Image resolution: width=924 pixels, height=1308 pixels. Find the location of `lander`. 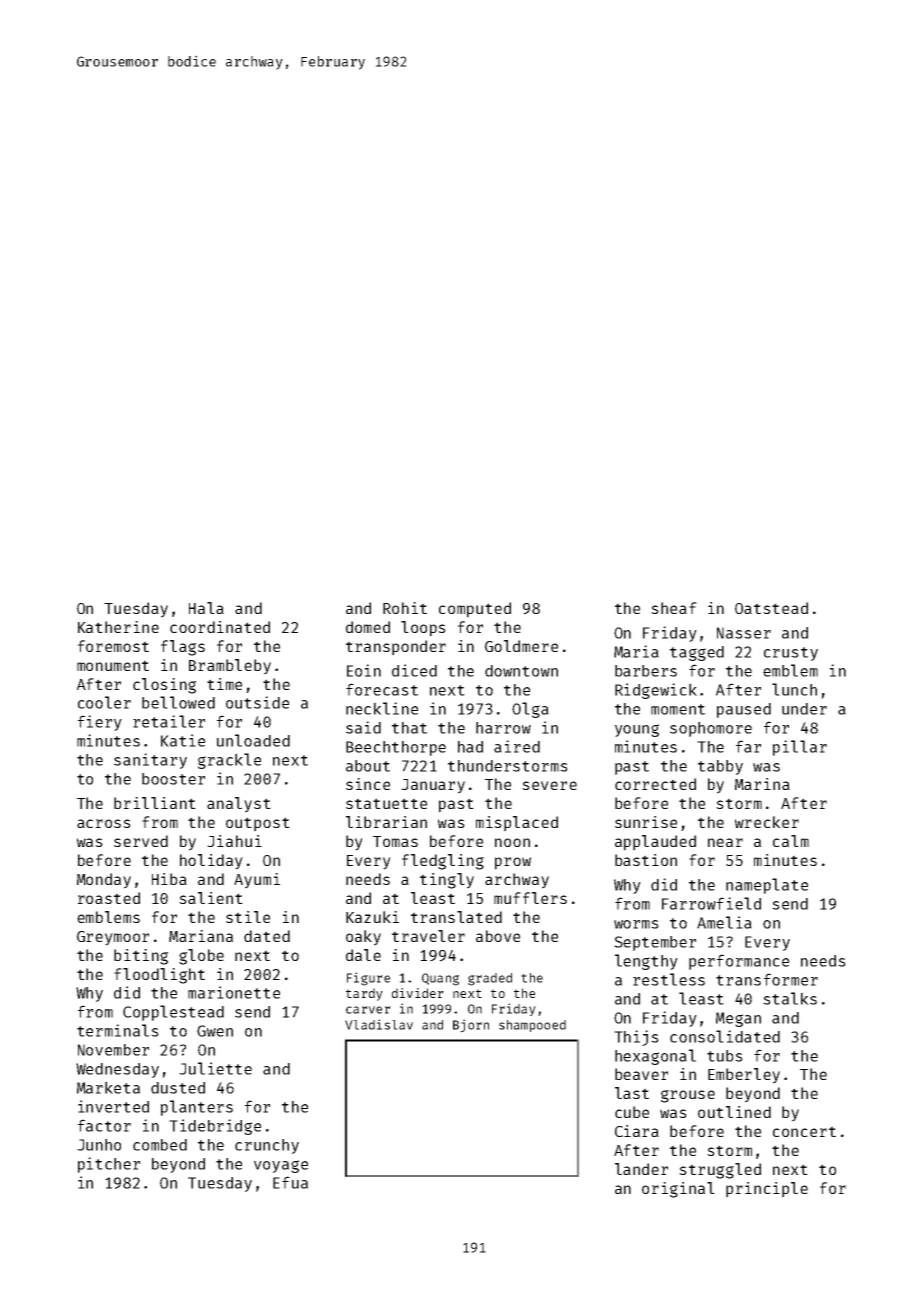

lander is located at coordinates (641, 1169).
